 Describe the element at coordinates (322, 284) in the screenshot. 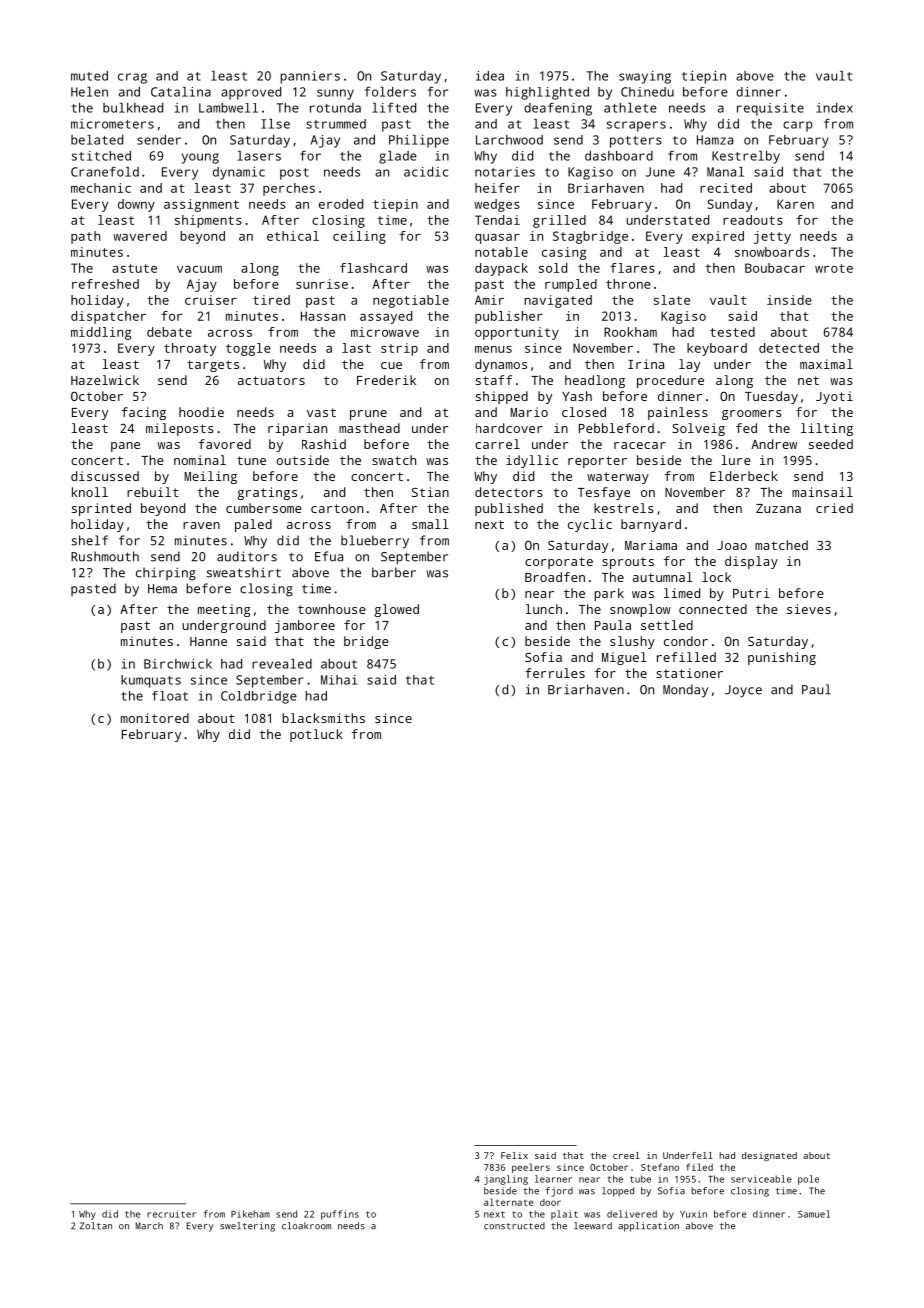

I see `sunrise` at that location.
